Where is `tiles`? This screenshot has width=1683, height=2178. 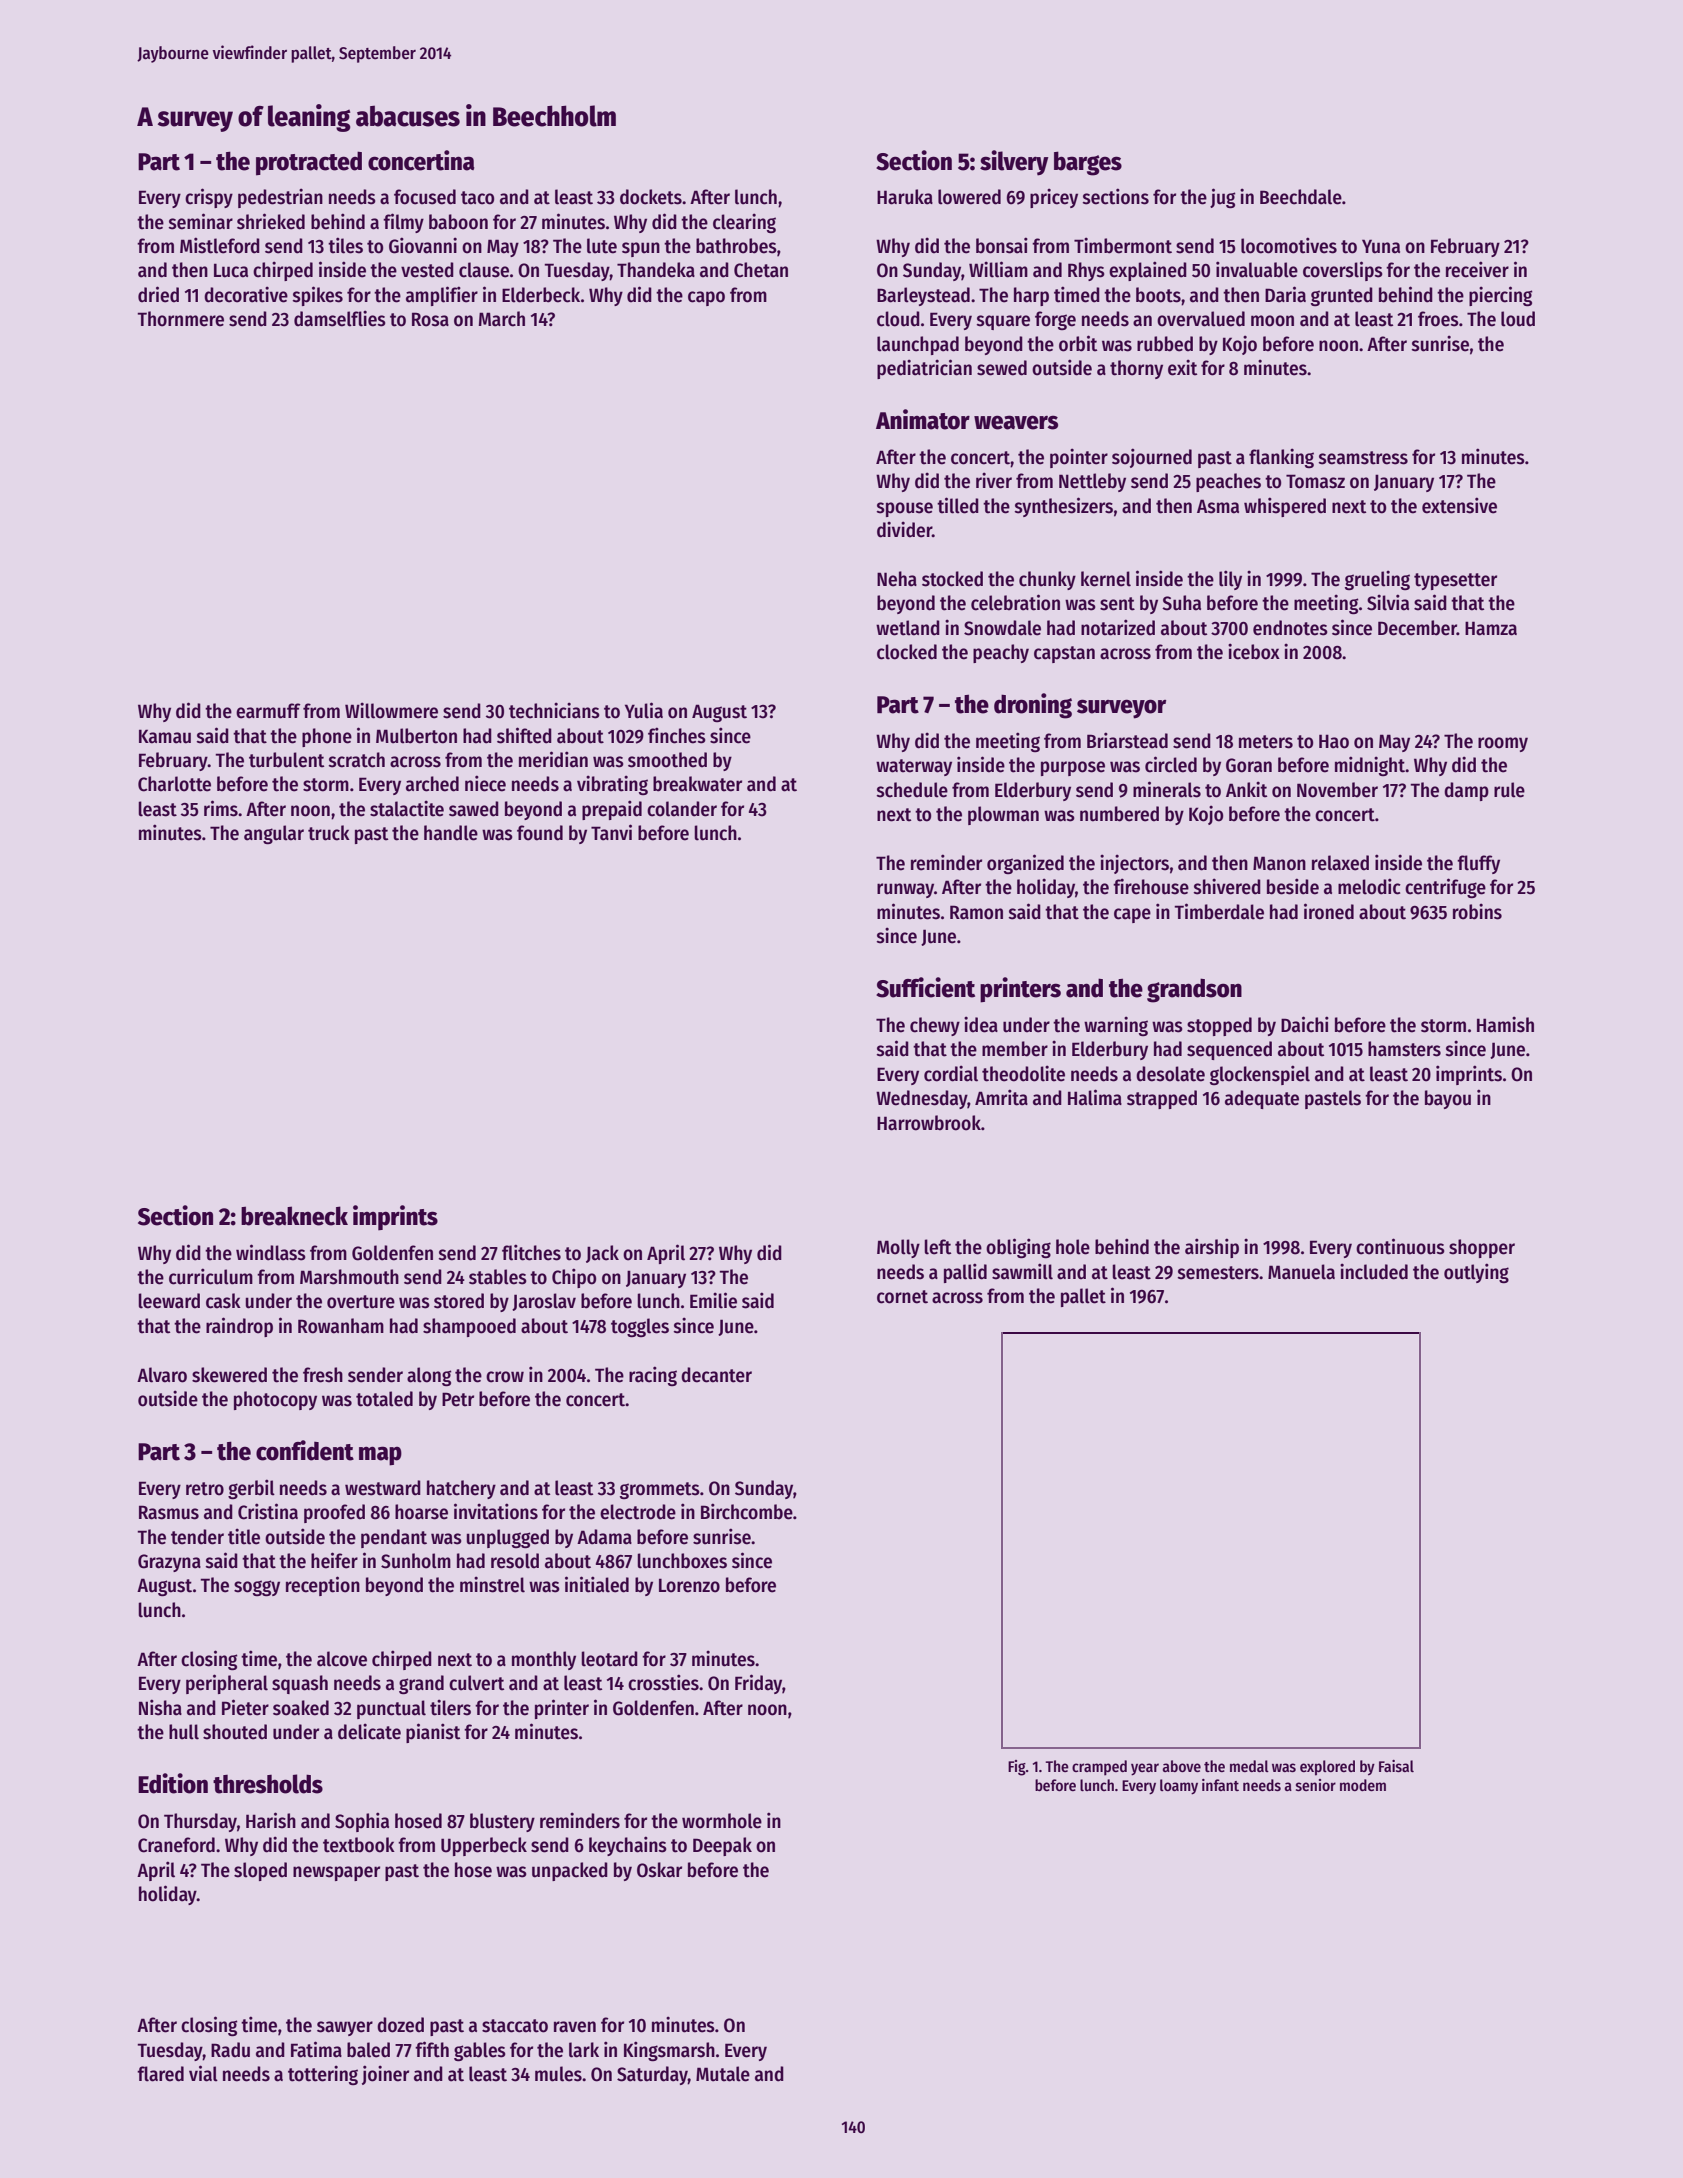 tiles is located at coordinates (345, 245).
